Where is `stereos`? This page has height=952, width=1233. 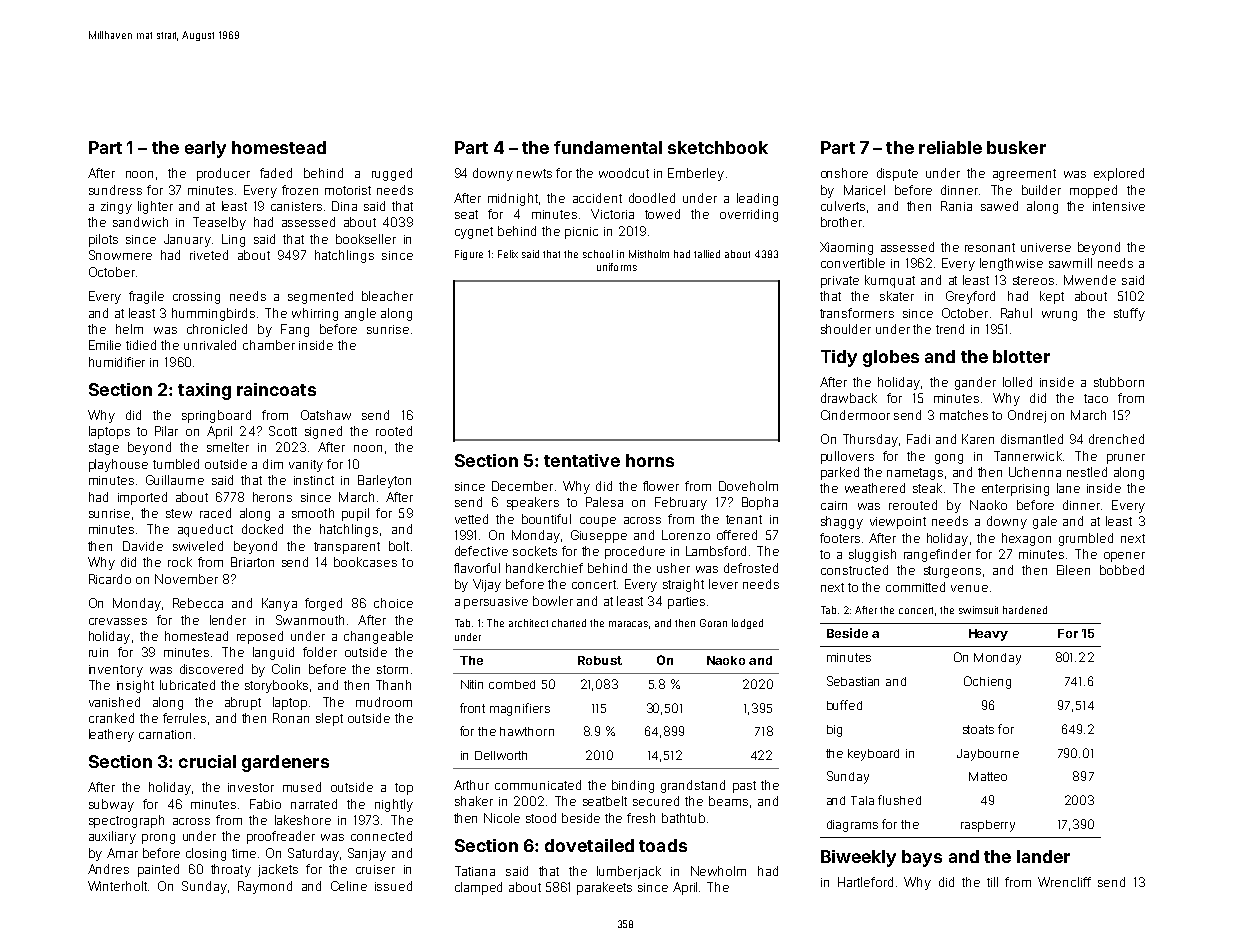
stereos is located at coordinates (1033, 280).
